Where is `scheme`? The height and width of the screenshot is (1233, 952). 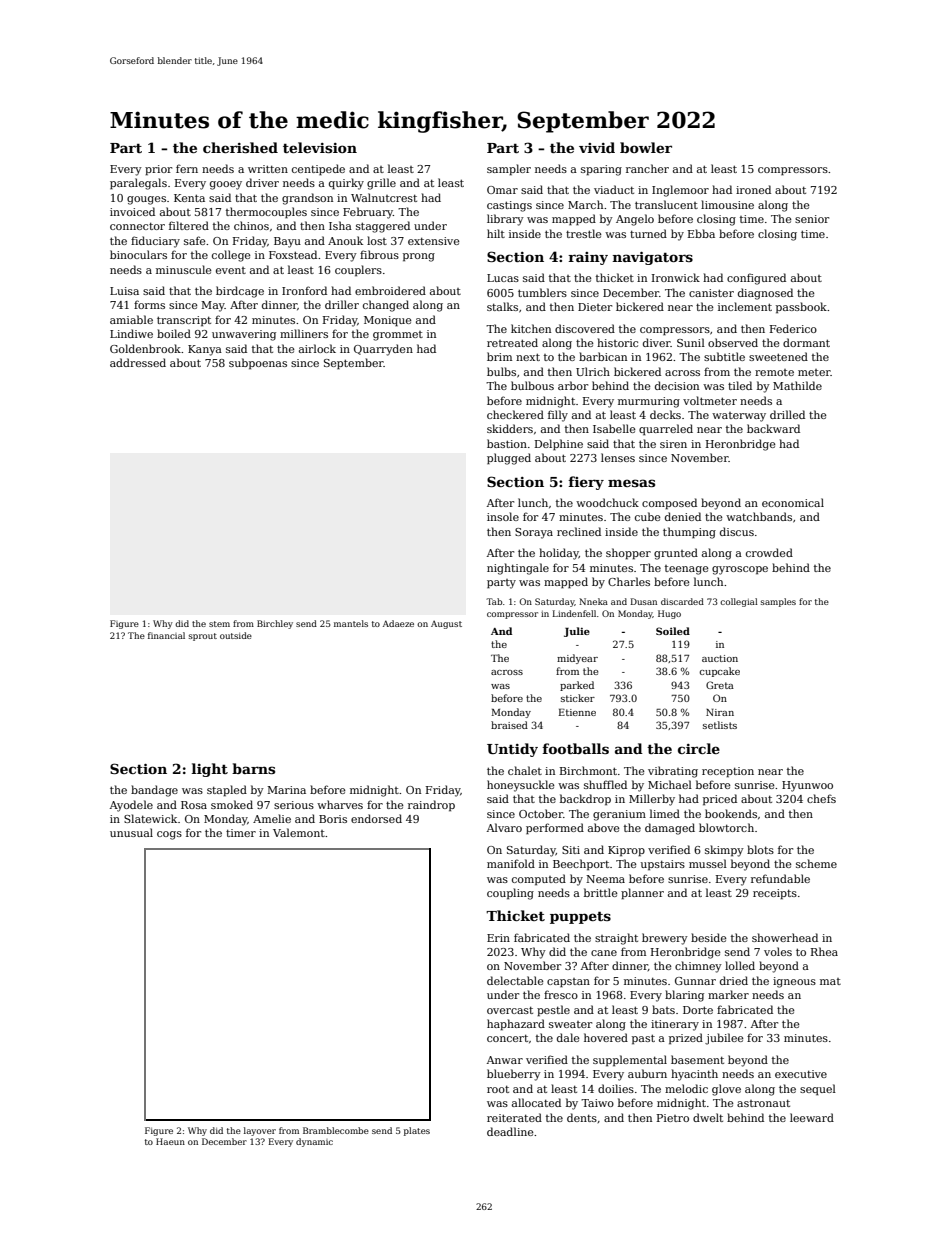
scheme is located at coordinates (816, 863).
